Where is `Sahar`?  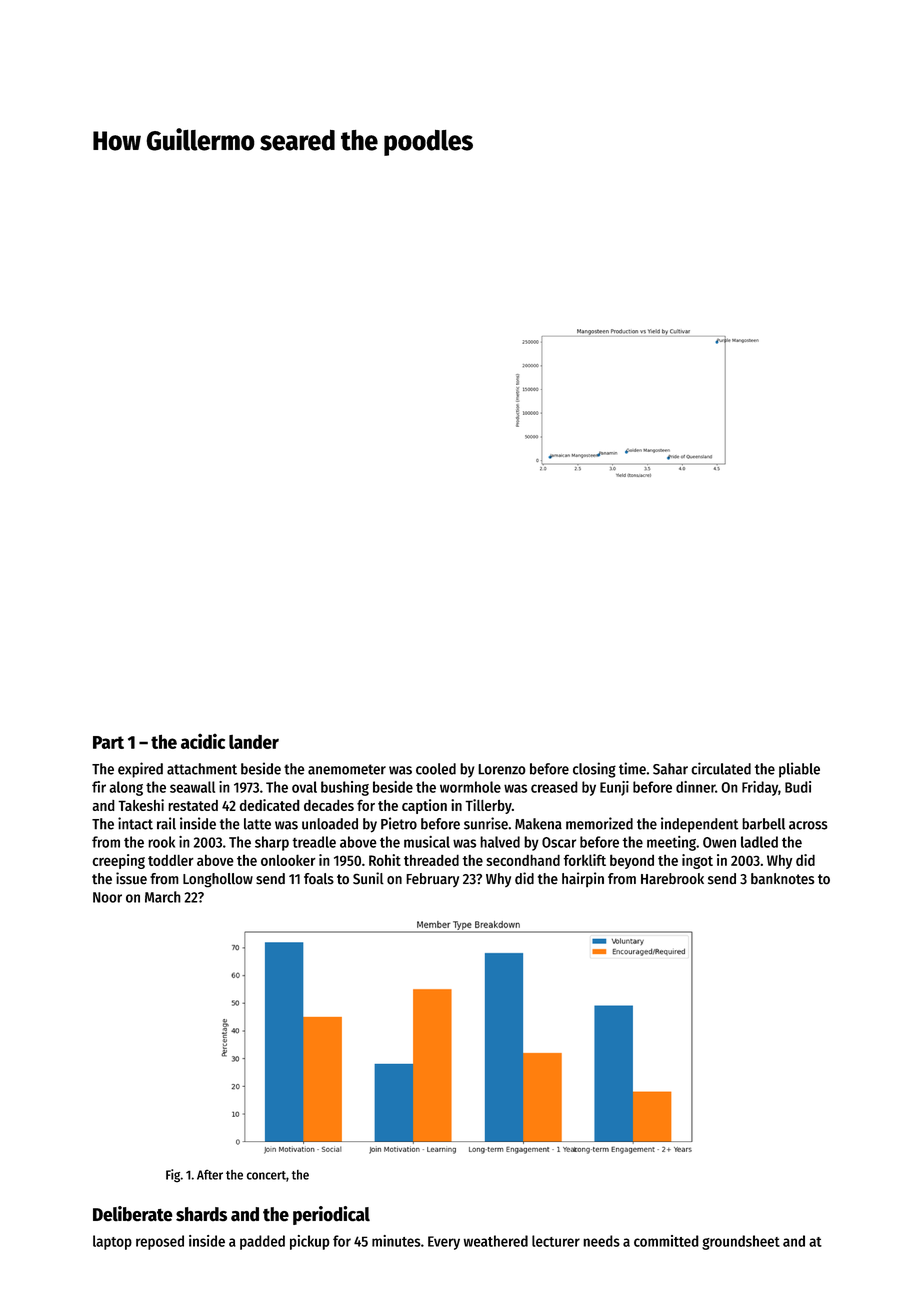
Sahar is located at coordinates (670, 769).
